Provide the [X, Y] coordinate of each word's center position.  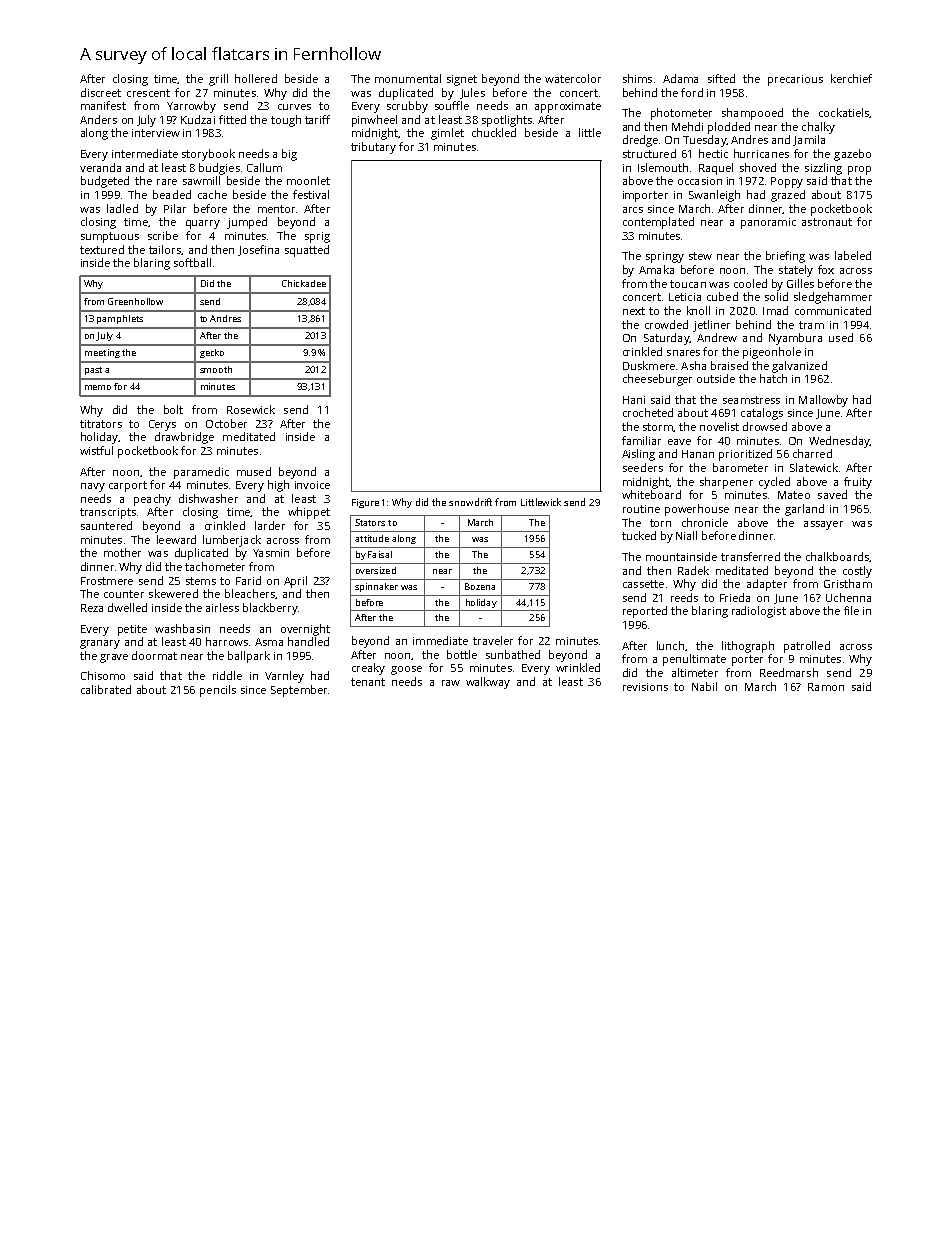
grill [218, 80]
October [226, 423]
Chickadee [304, 283]
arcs [633, 210]
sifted [721, 78]
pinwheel [374, 121]
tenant [368, 682]
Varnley [284, 677]
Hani [634, 400]
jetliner [711, 326]
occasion [700, 181]
